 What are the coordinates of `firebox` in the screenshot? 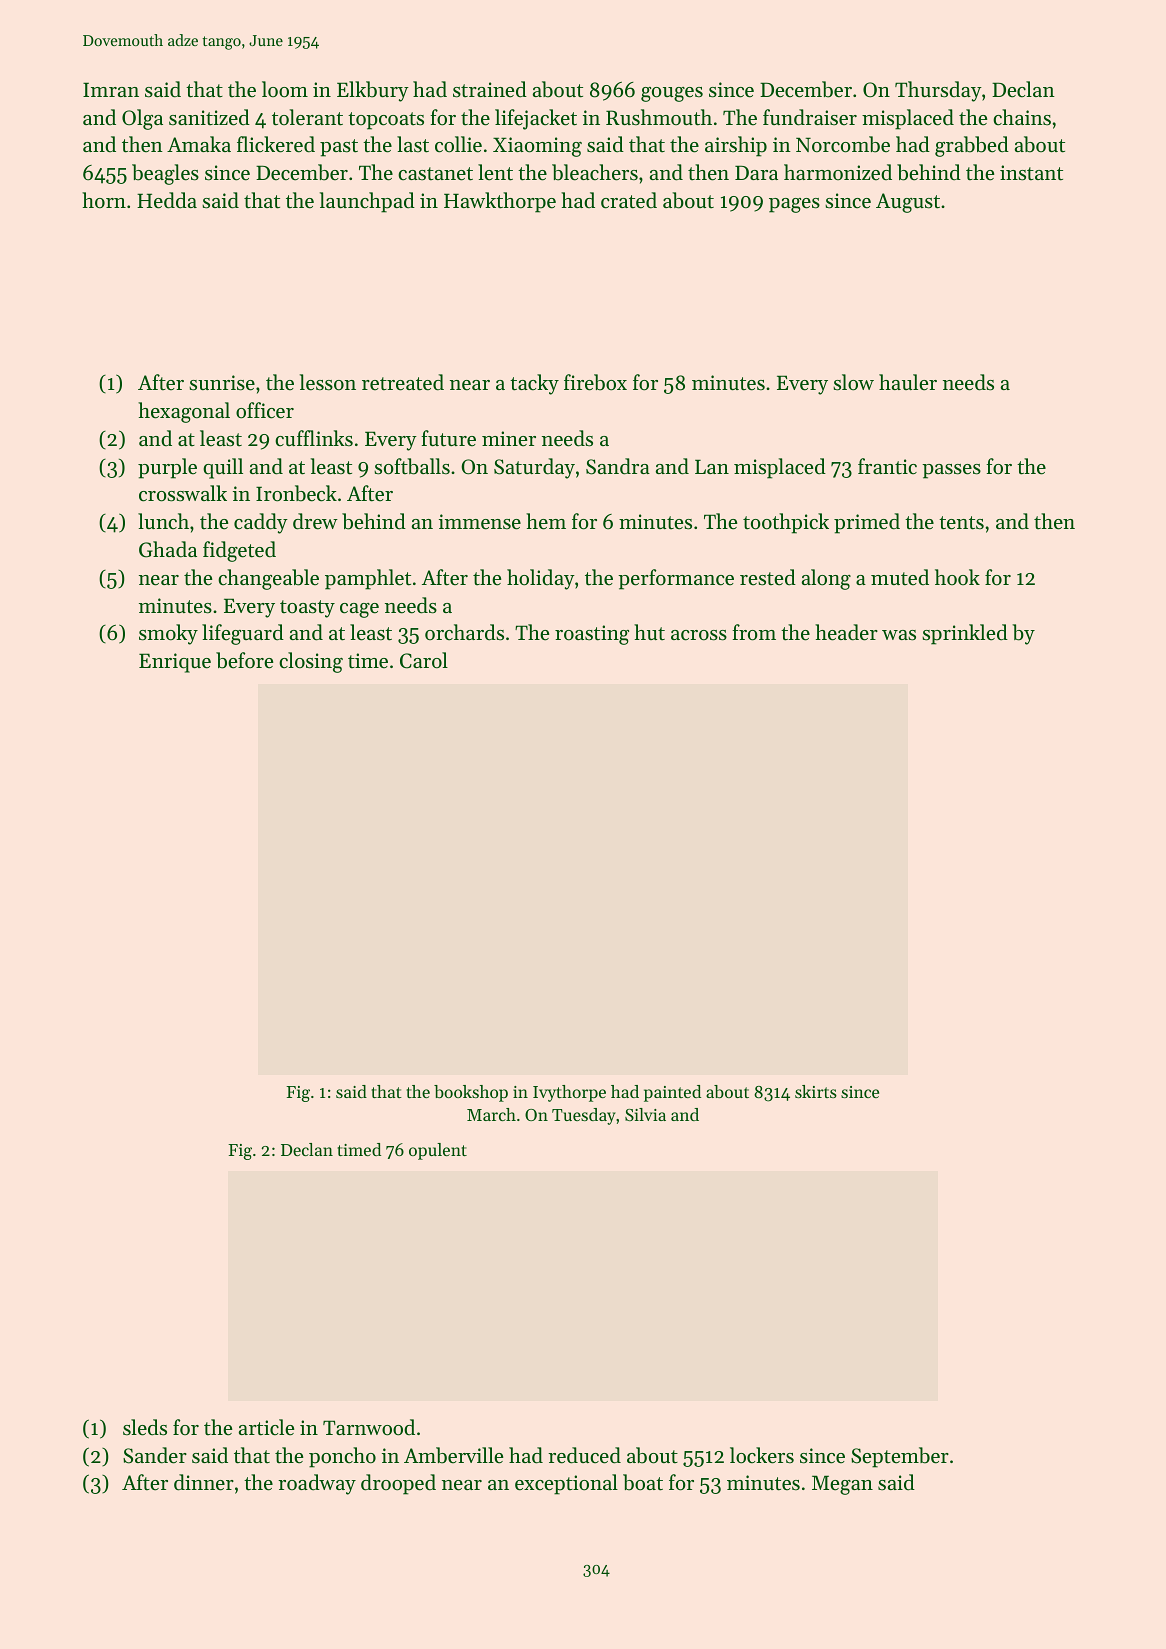 It's located at (595, 382).
